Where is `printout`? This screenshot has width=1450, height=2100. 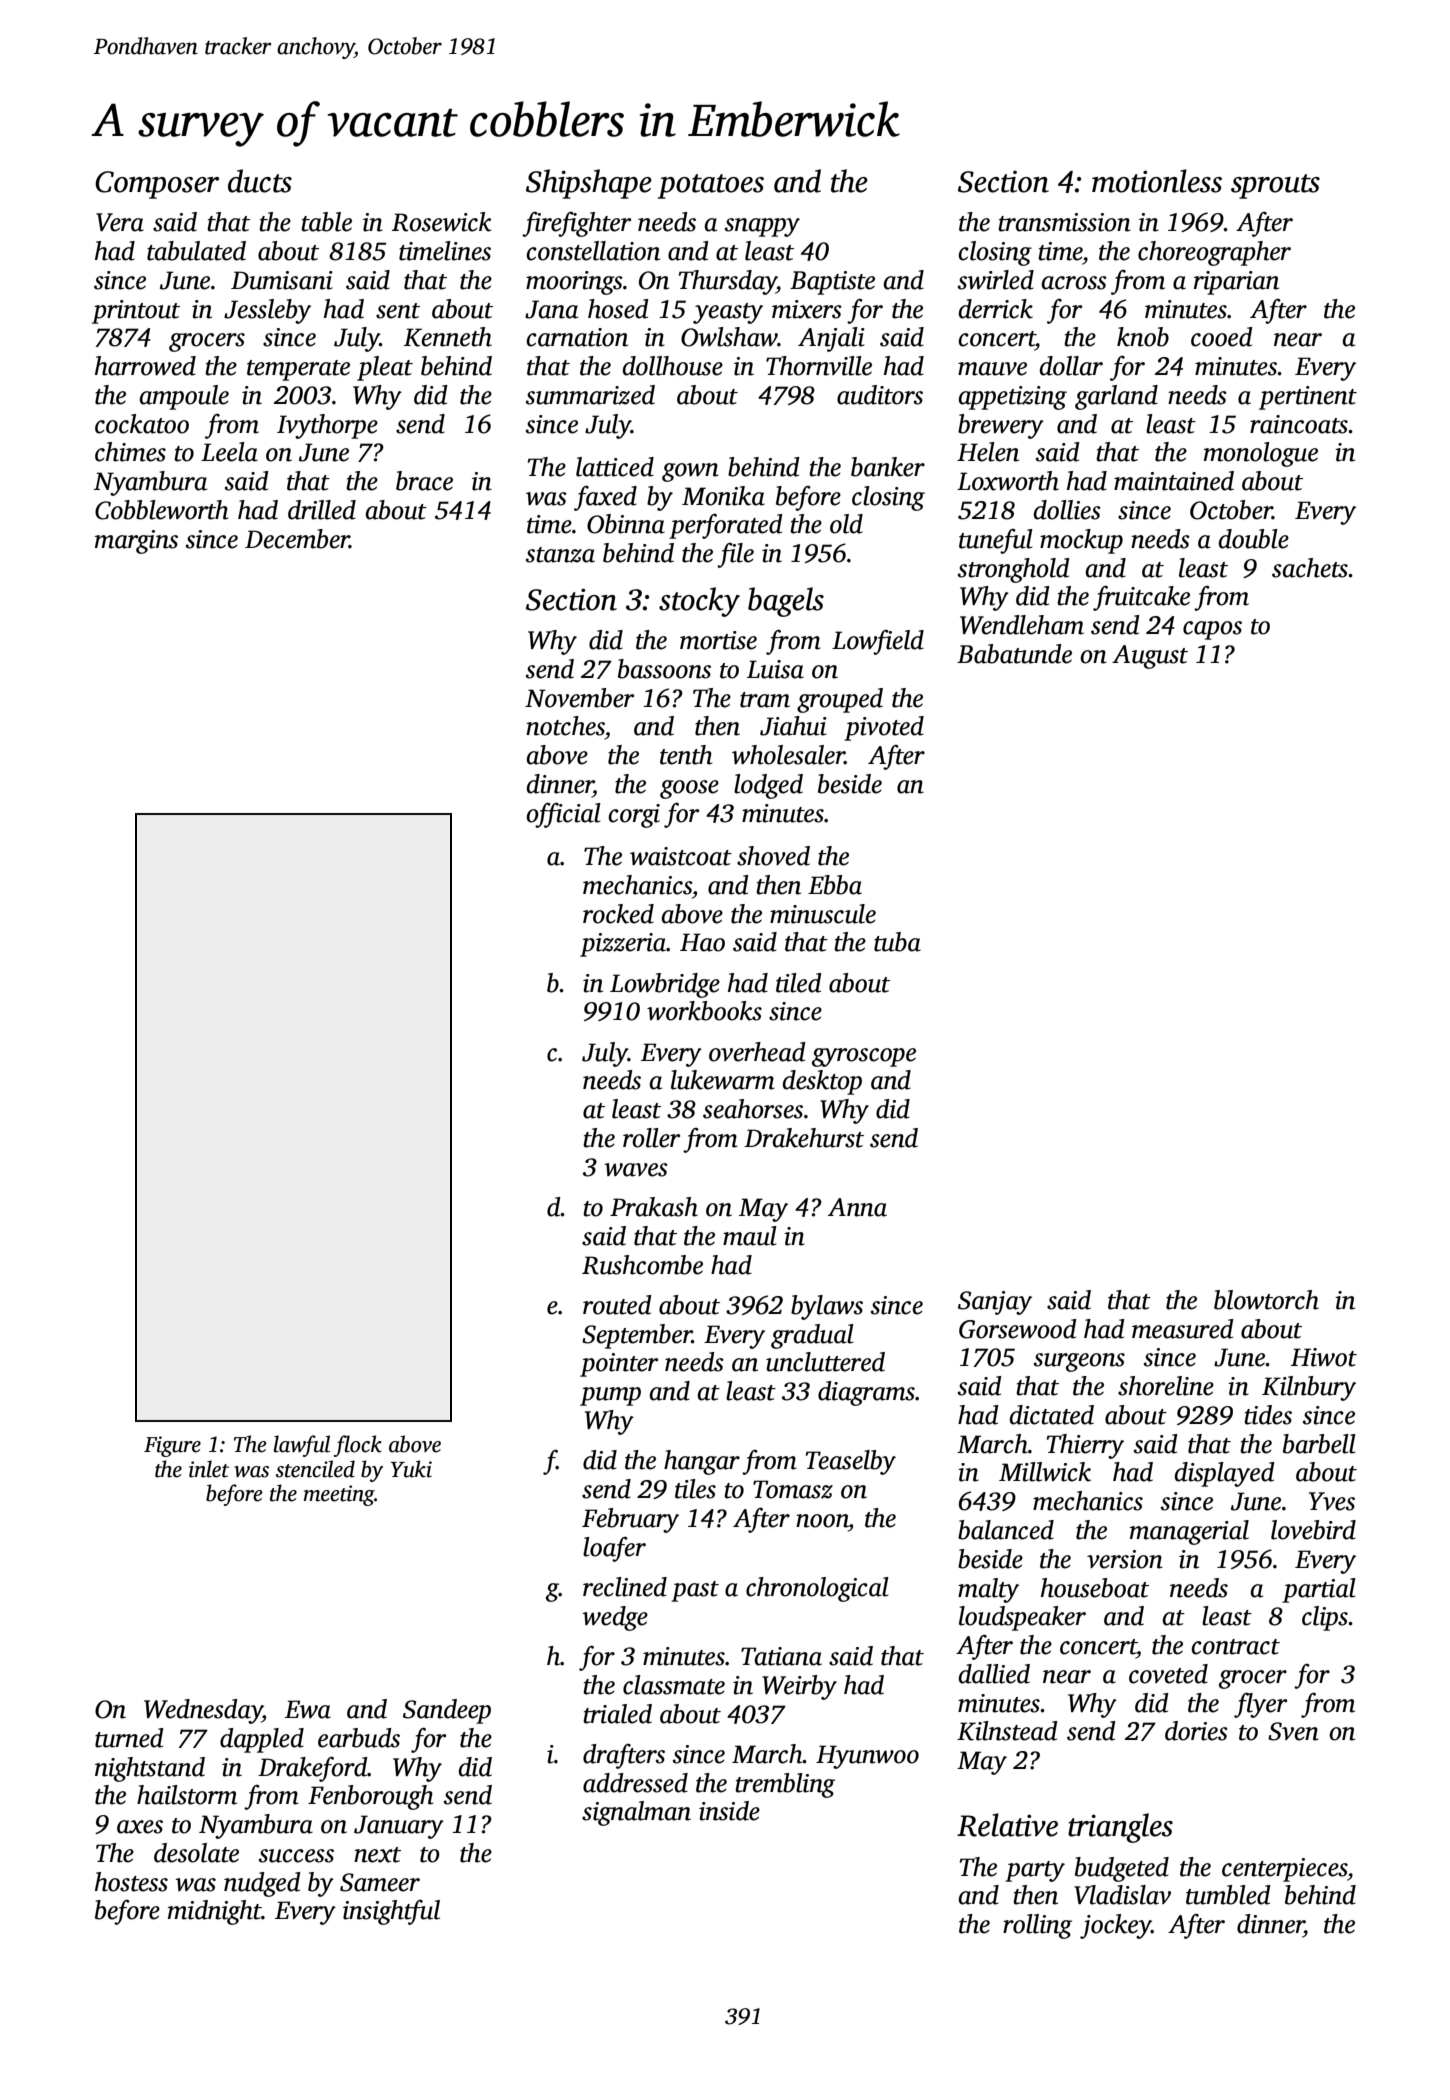 printout is located at coordinates (136, 312).
